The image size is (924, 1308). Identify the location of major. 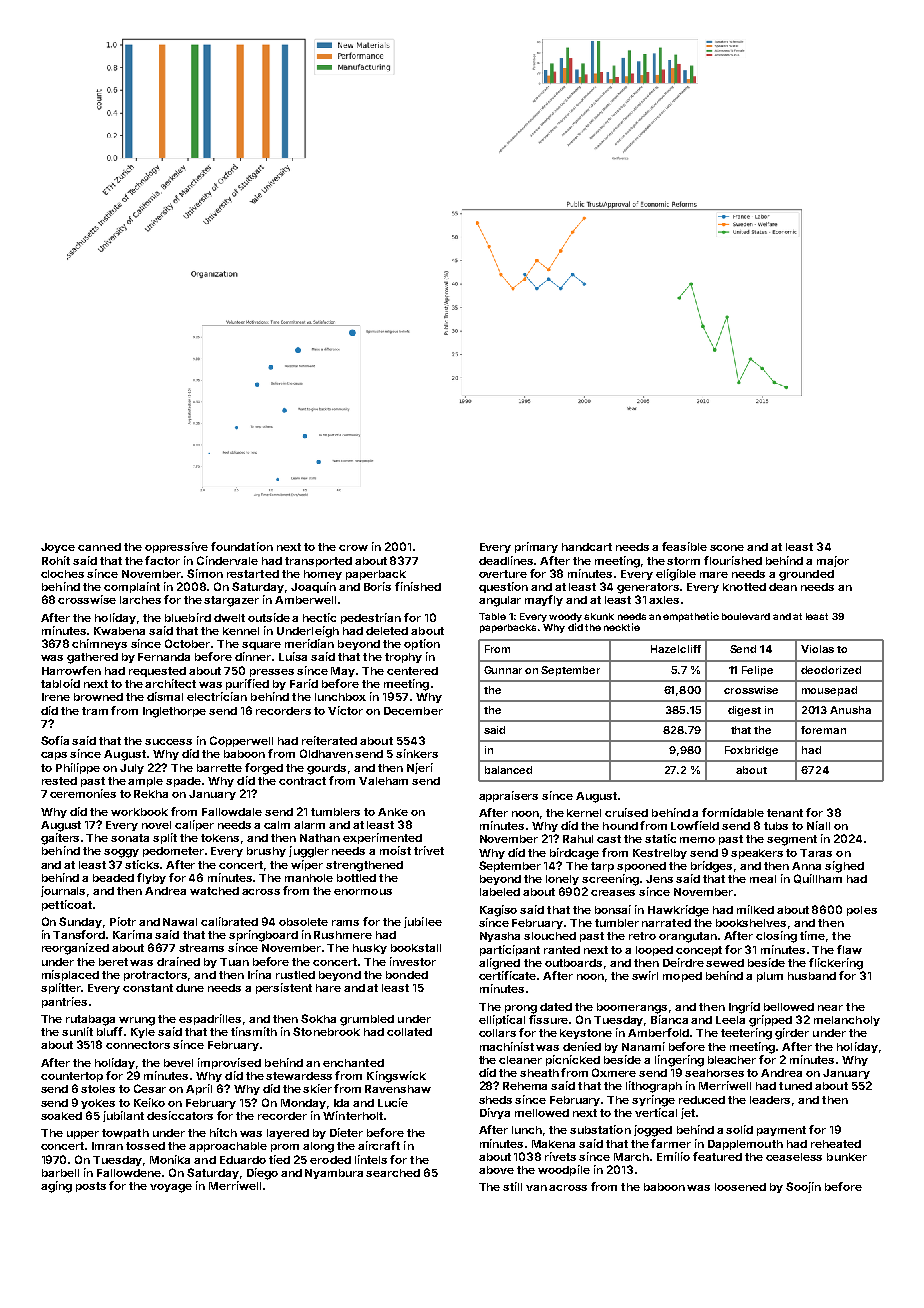
(833, 561).
